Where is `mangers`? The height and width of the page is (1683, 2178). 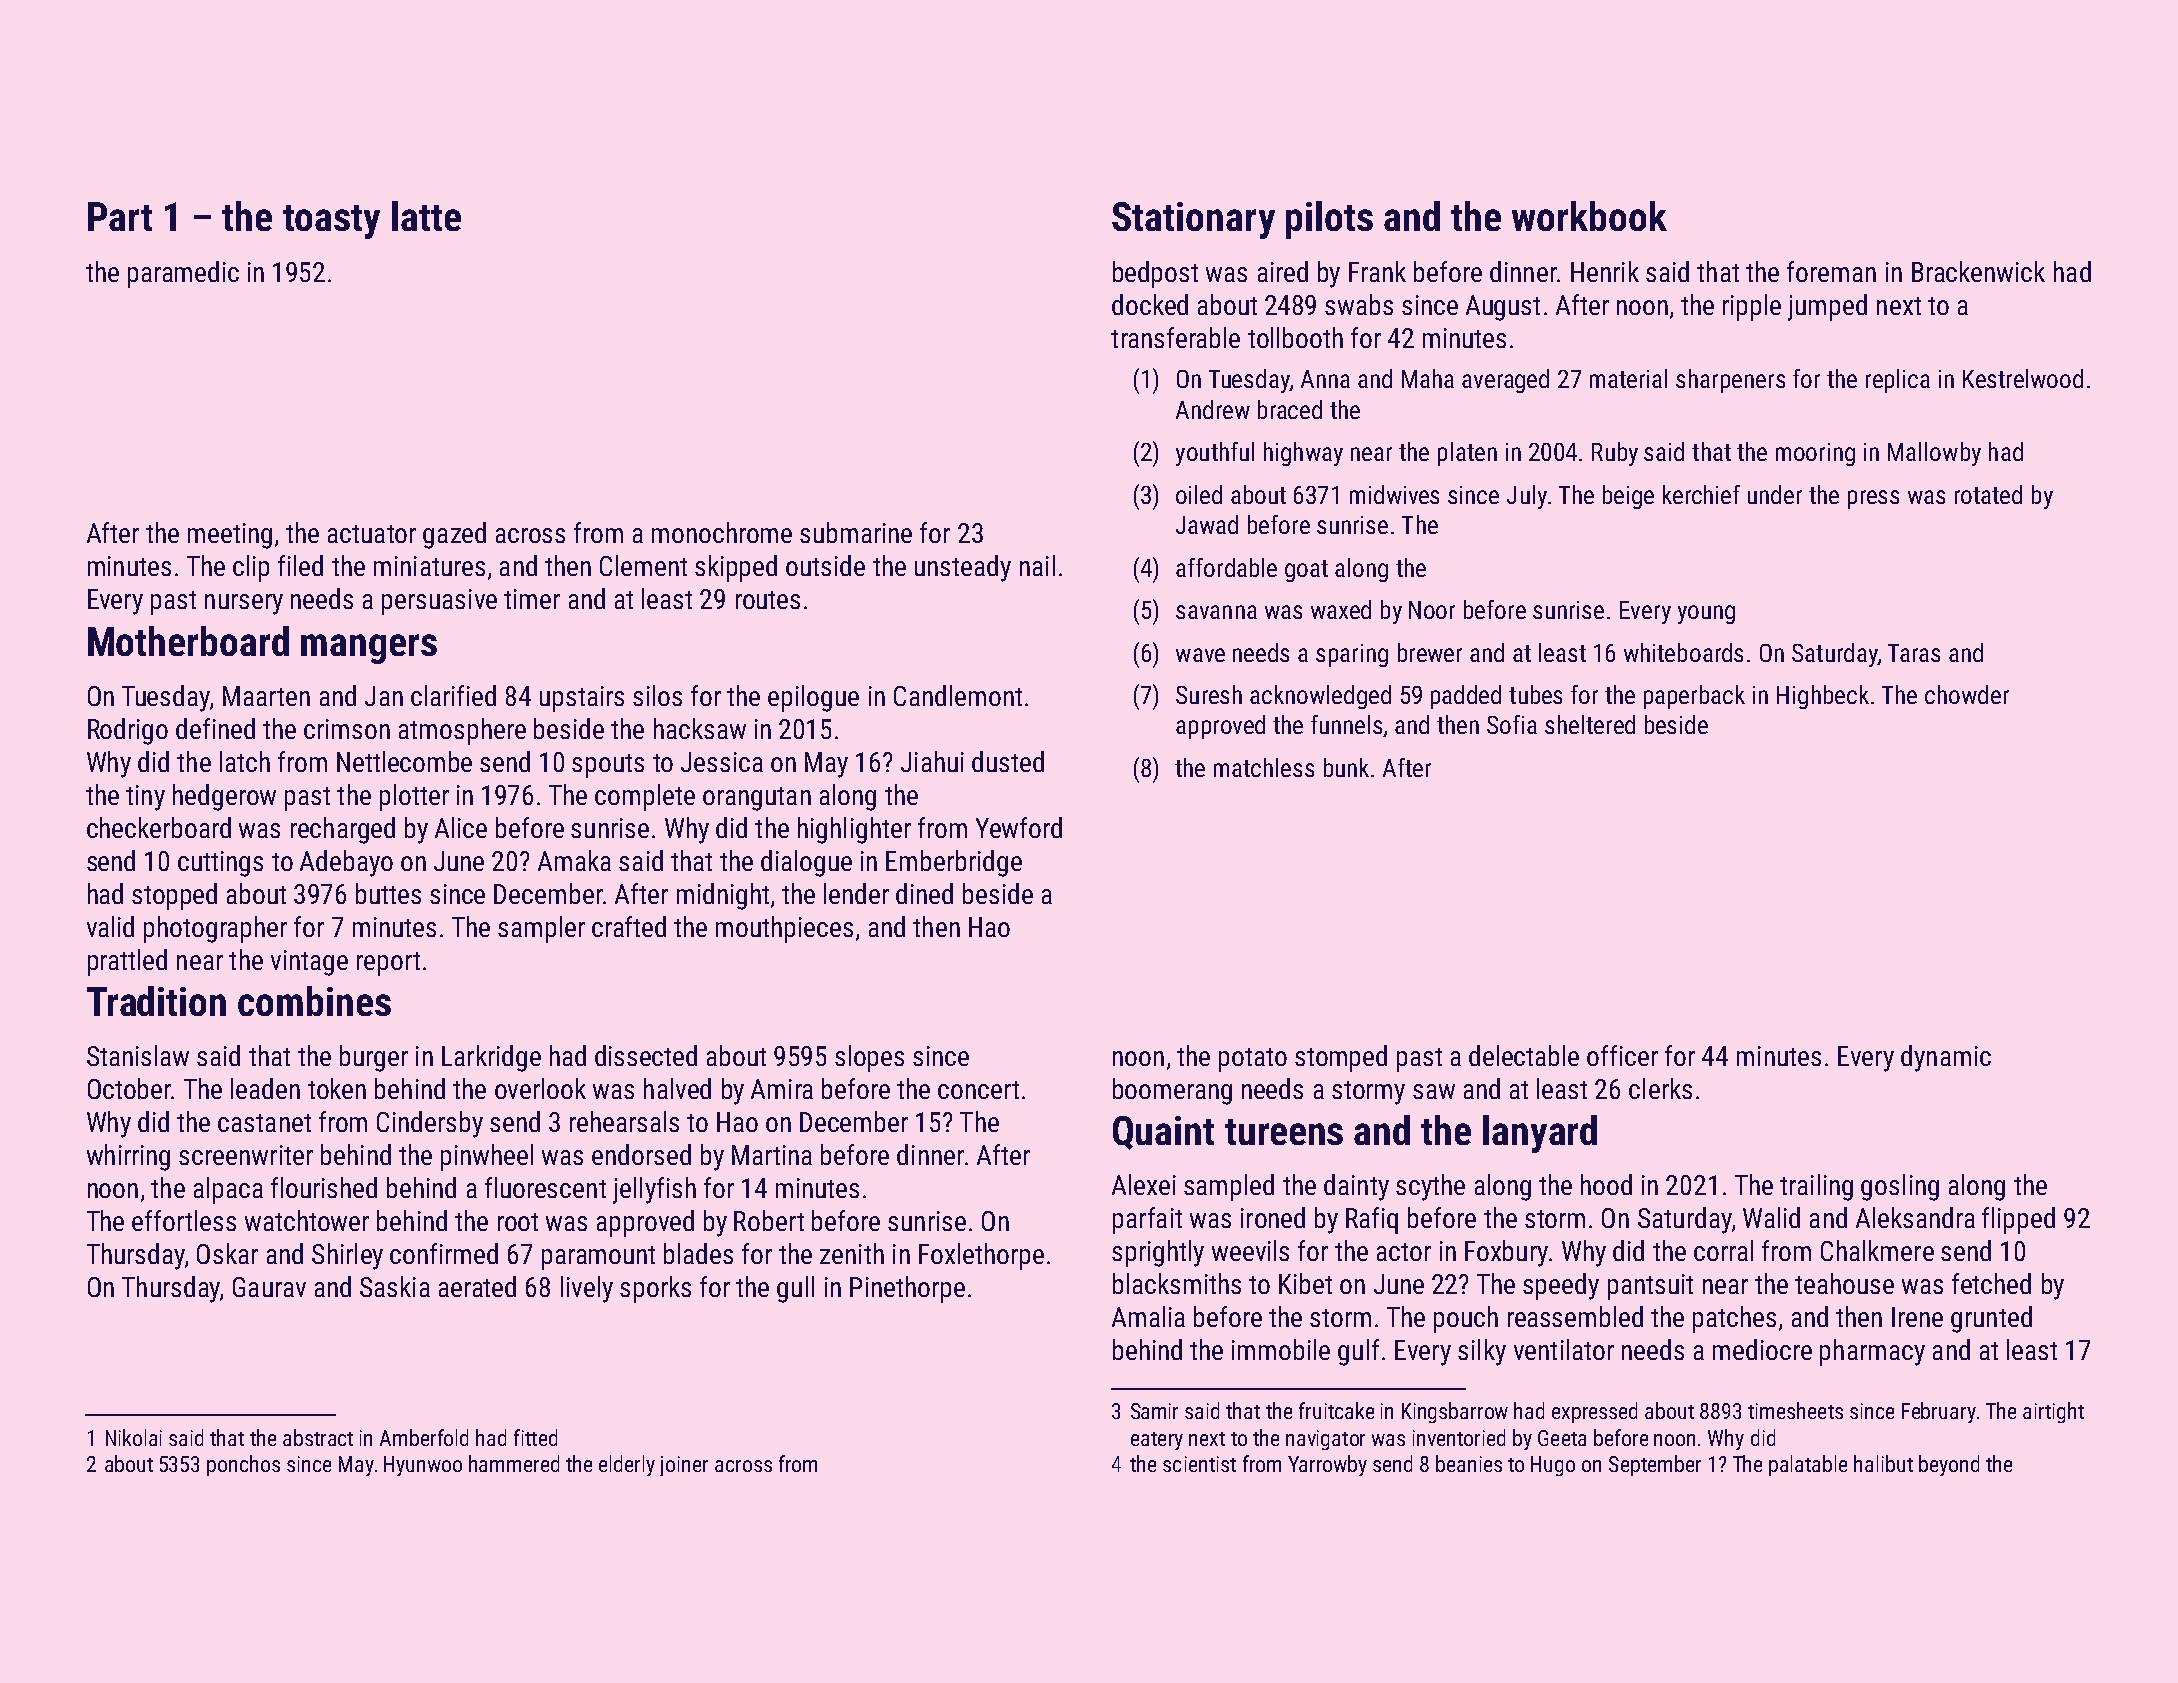
mangers is located at coordinates (369, 649).
